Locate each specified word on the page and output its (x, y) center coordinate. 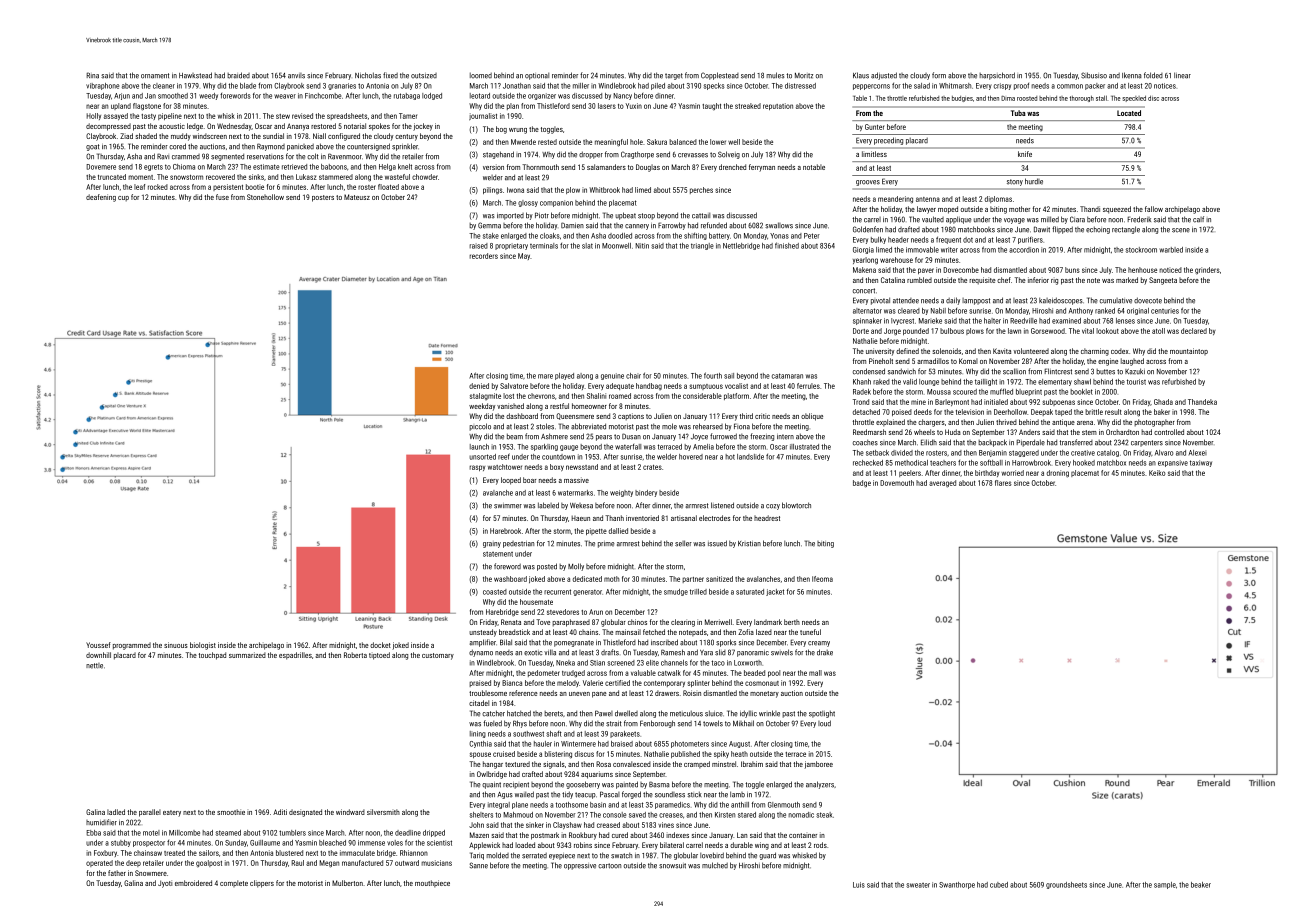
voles (395, 843)
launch (479, 447)
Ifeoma (822, 579)
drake (825, 652)
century (406, 137)
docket (380, 645)
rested (547, 142)
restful (559, 406)
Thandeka (1202, 402)
